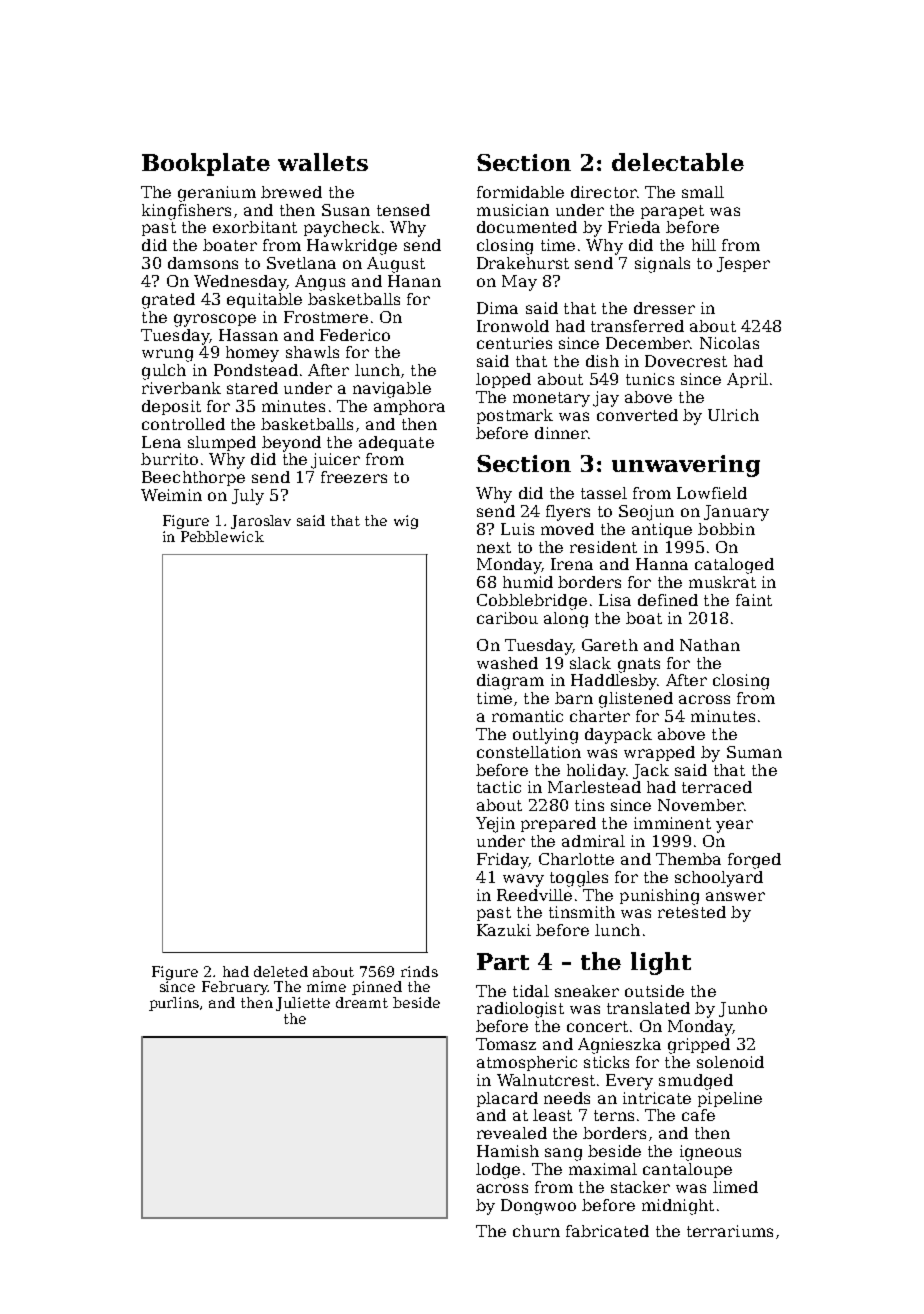 The image size is (924, 1314). I want to click on wig, so click(406, 522).
